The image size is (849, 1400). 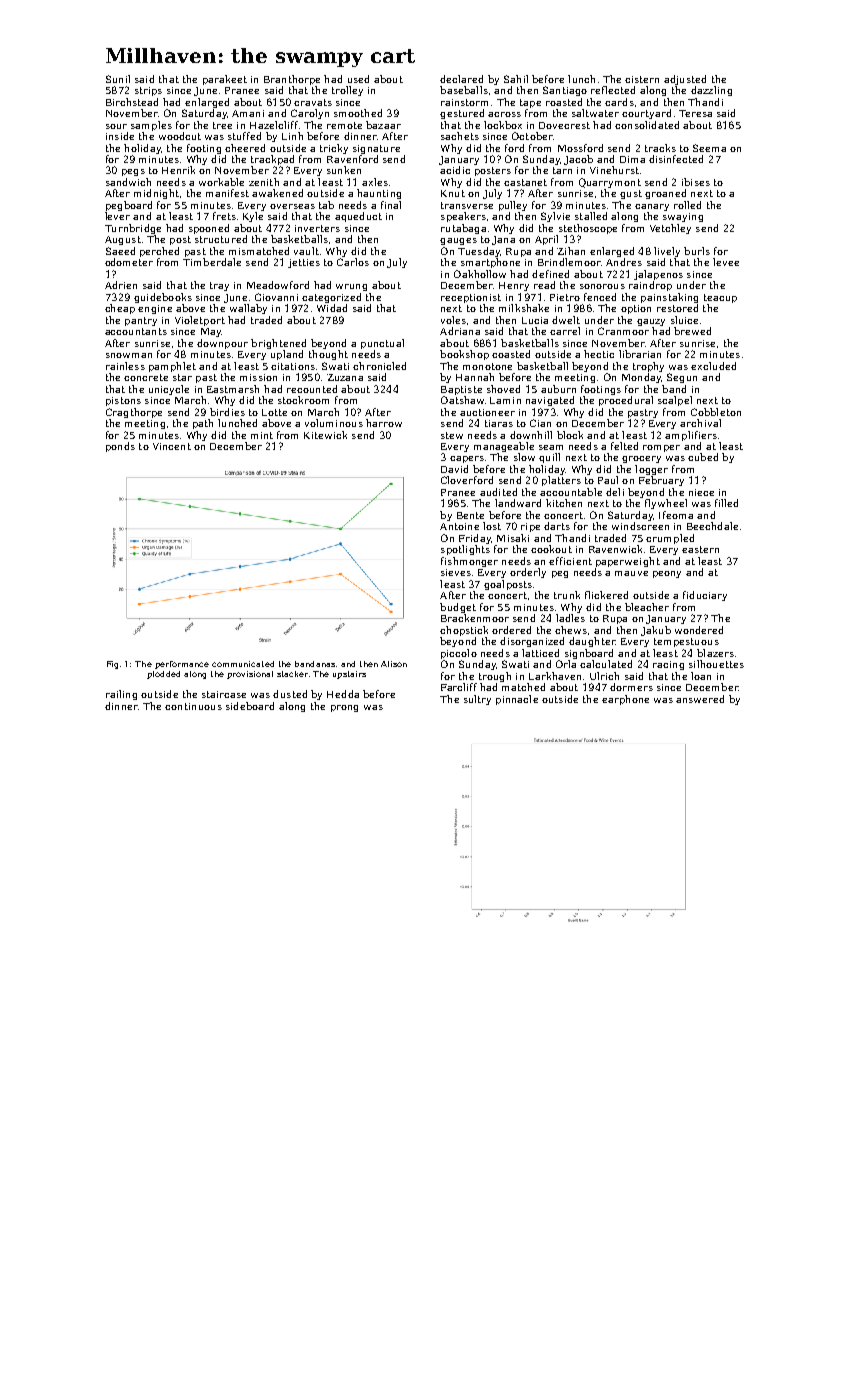 What do you see at coordinates (121, 695) in the screenshot?
I see `railing` at bounding box center [121, 695].
